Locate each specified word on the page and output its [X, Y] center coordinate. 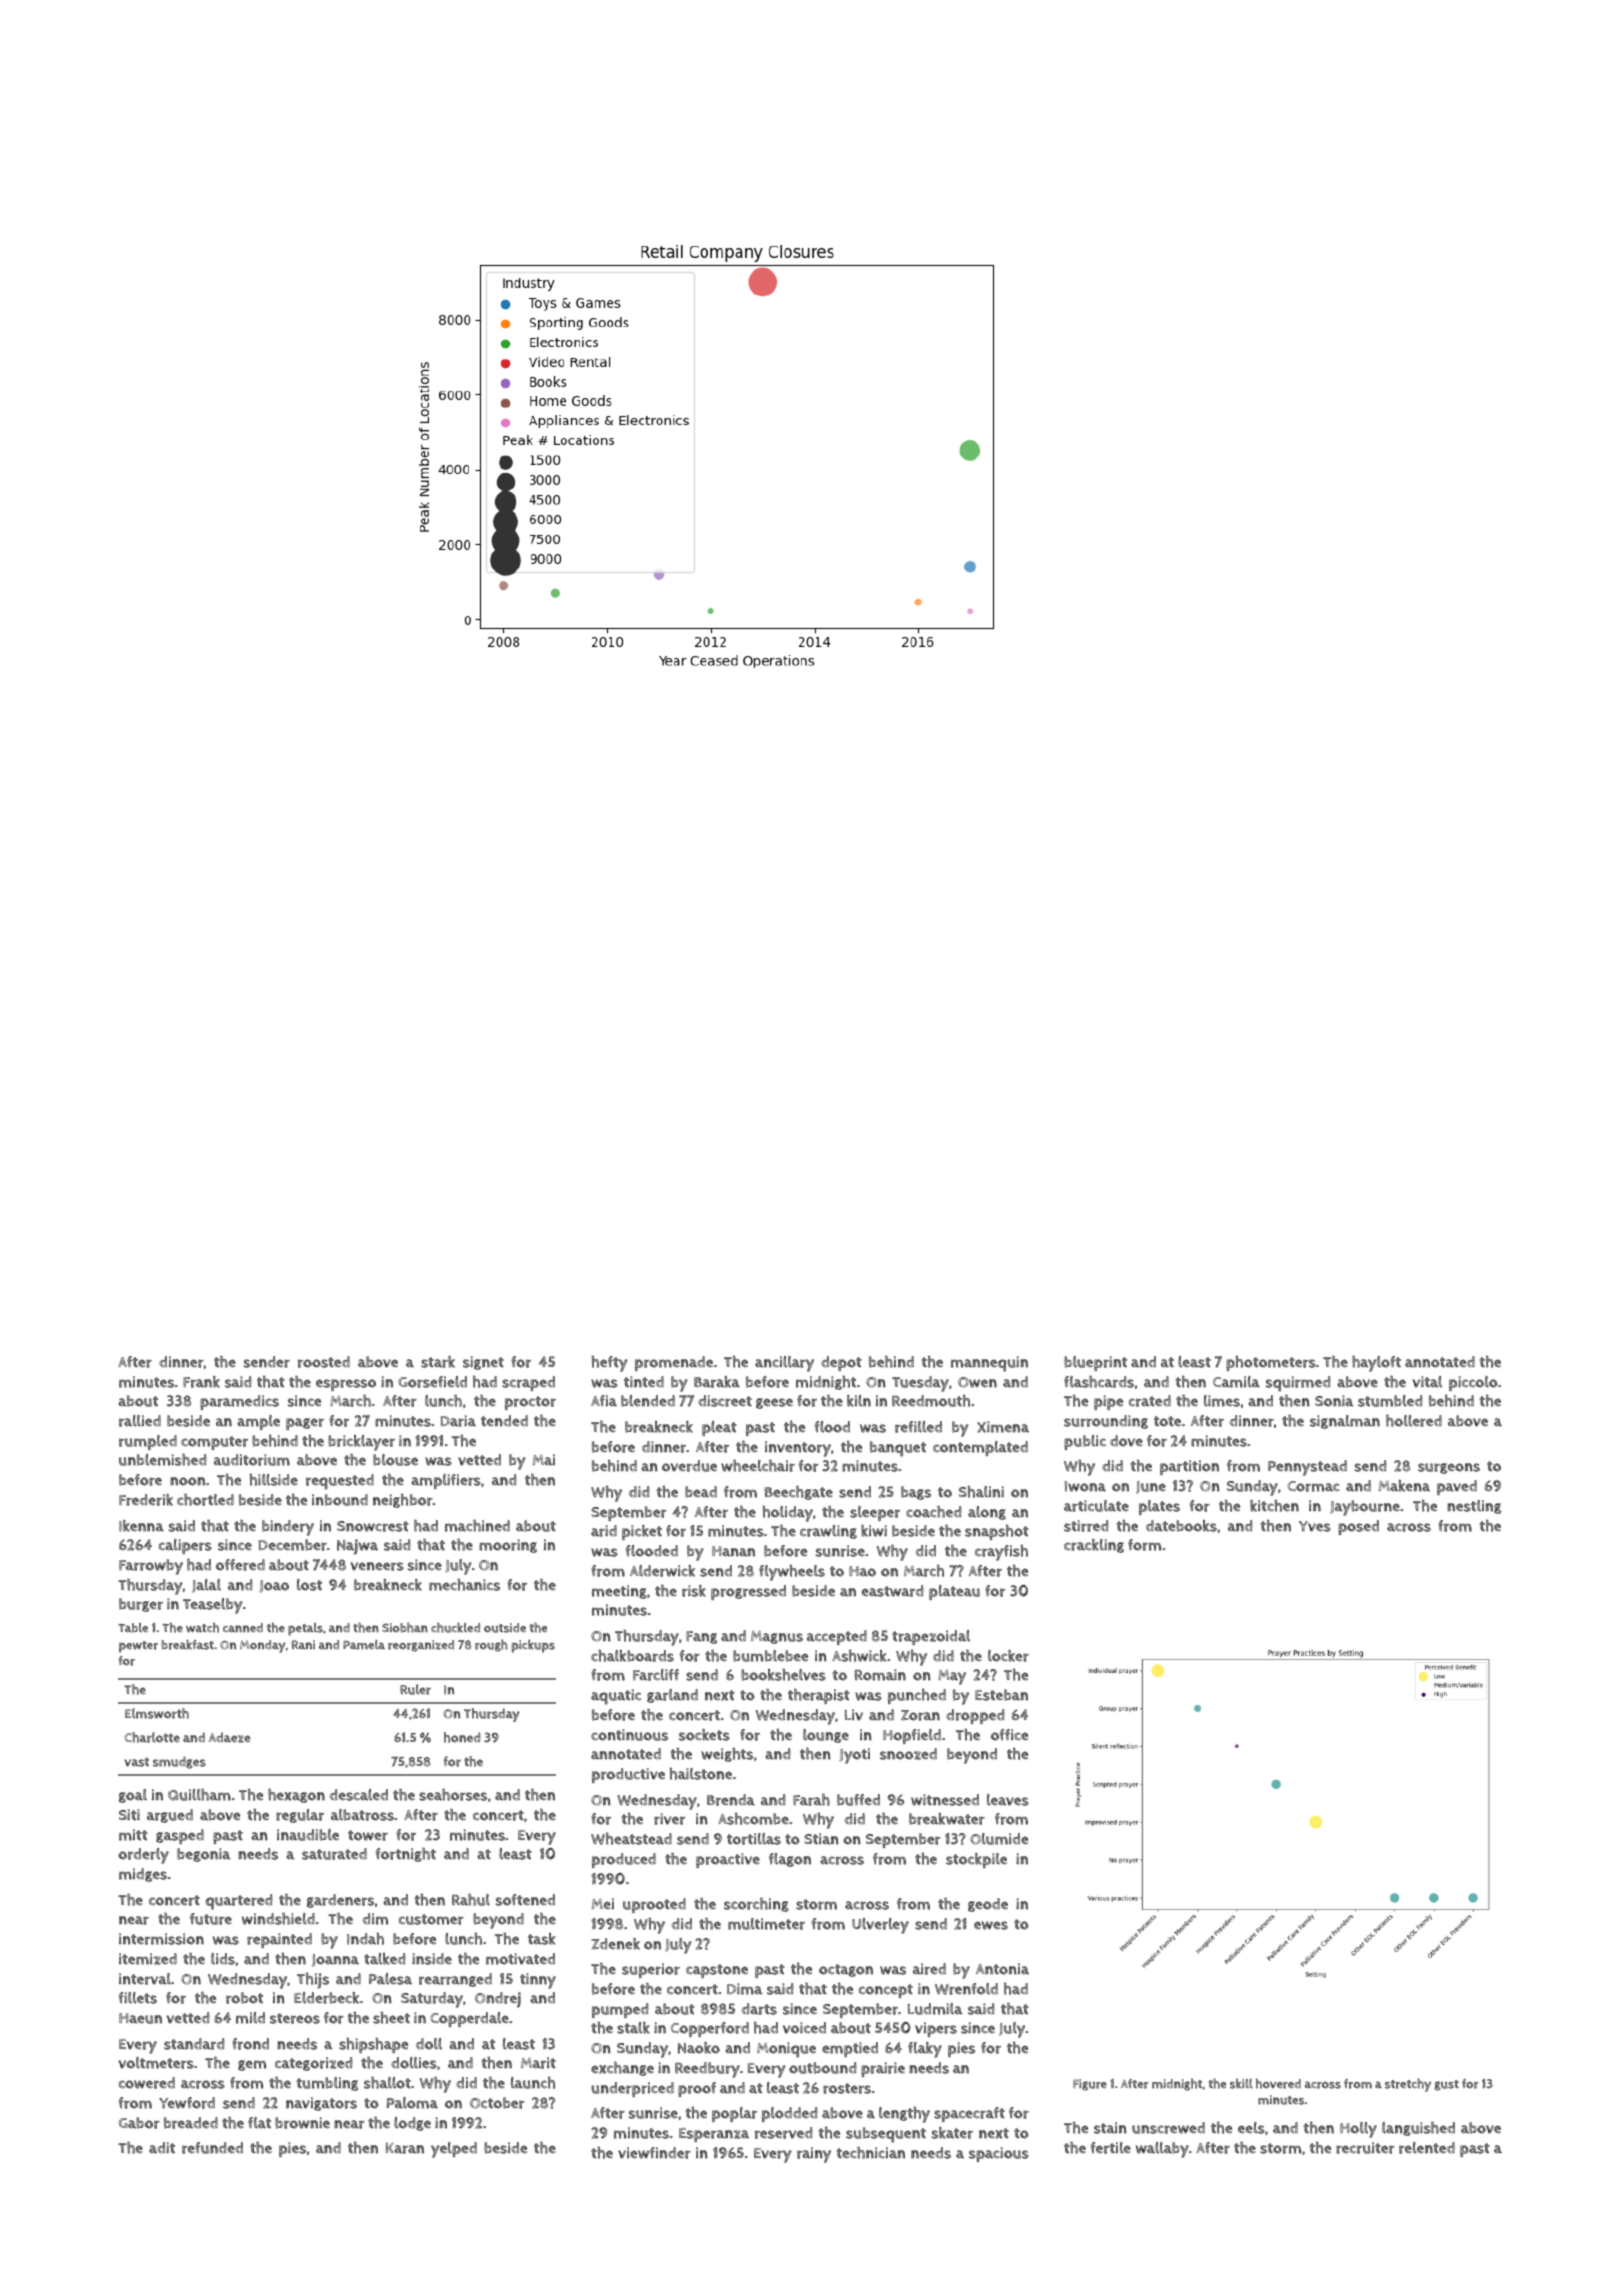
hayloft [1376, 1364]
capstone [717, 1971]
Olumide [999, 1839]
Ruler [415, 1689]
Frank [201, 1382]
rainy [814, 2155]
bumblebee [770, 1656]
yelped [454, 2150]
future [211, 1919]
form [1144, 1545]
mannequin [989, 1364]
